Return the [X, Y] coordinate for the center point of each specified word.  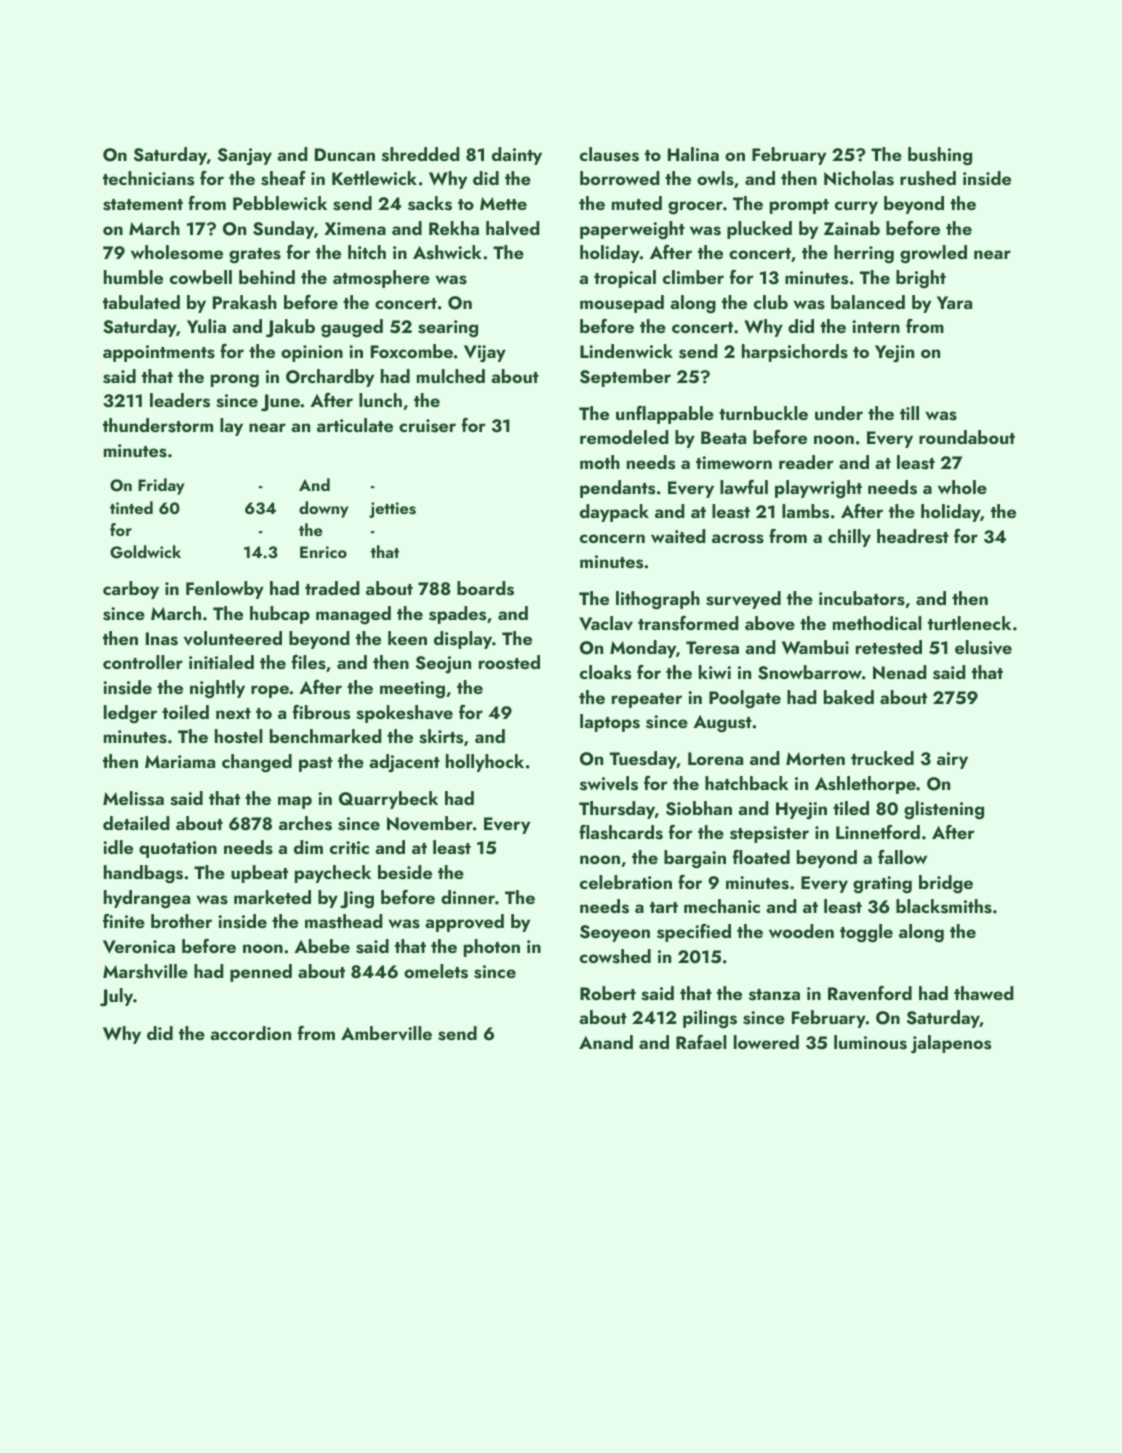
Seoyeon [615, 933]
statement [143, 205]
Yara [954, 302]
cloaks [605, 672]
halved [513, 228]
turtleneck [969, 623]
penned [261, 973]
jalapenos [951, 1044]
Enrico [323, 552]
